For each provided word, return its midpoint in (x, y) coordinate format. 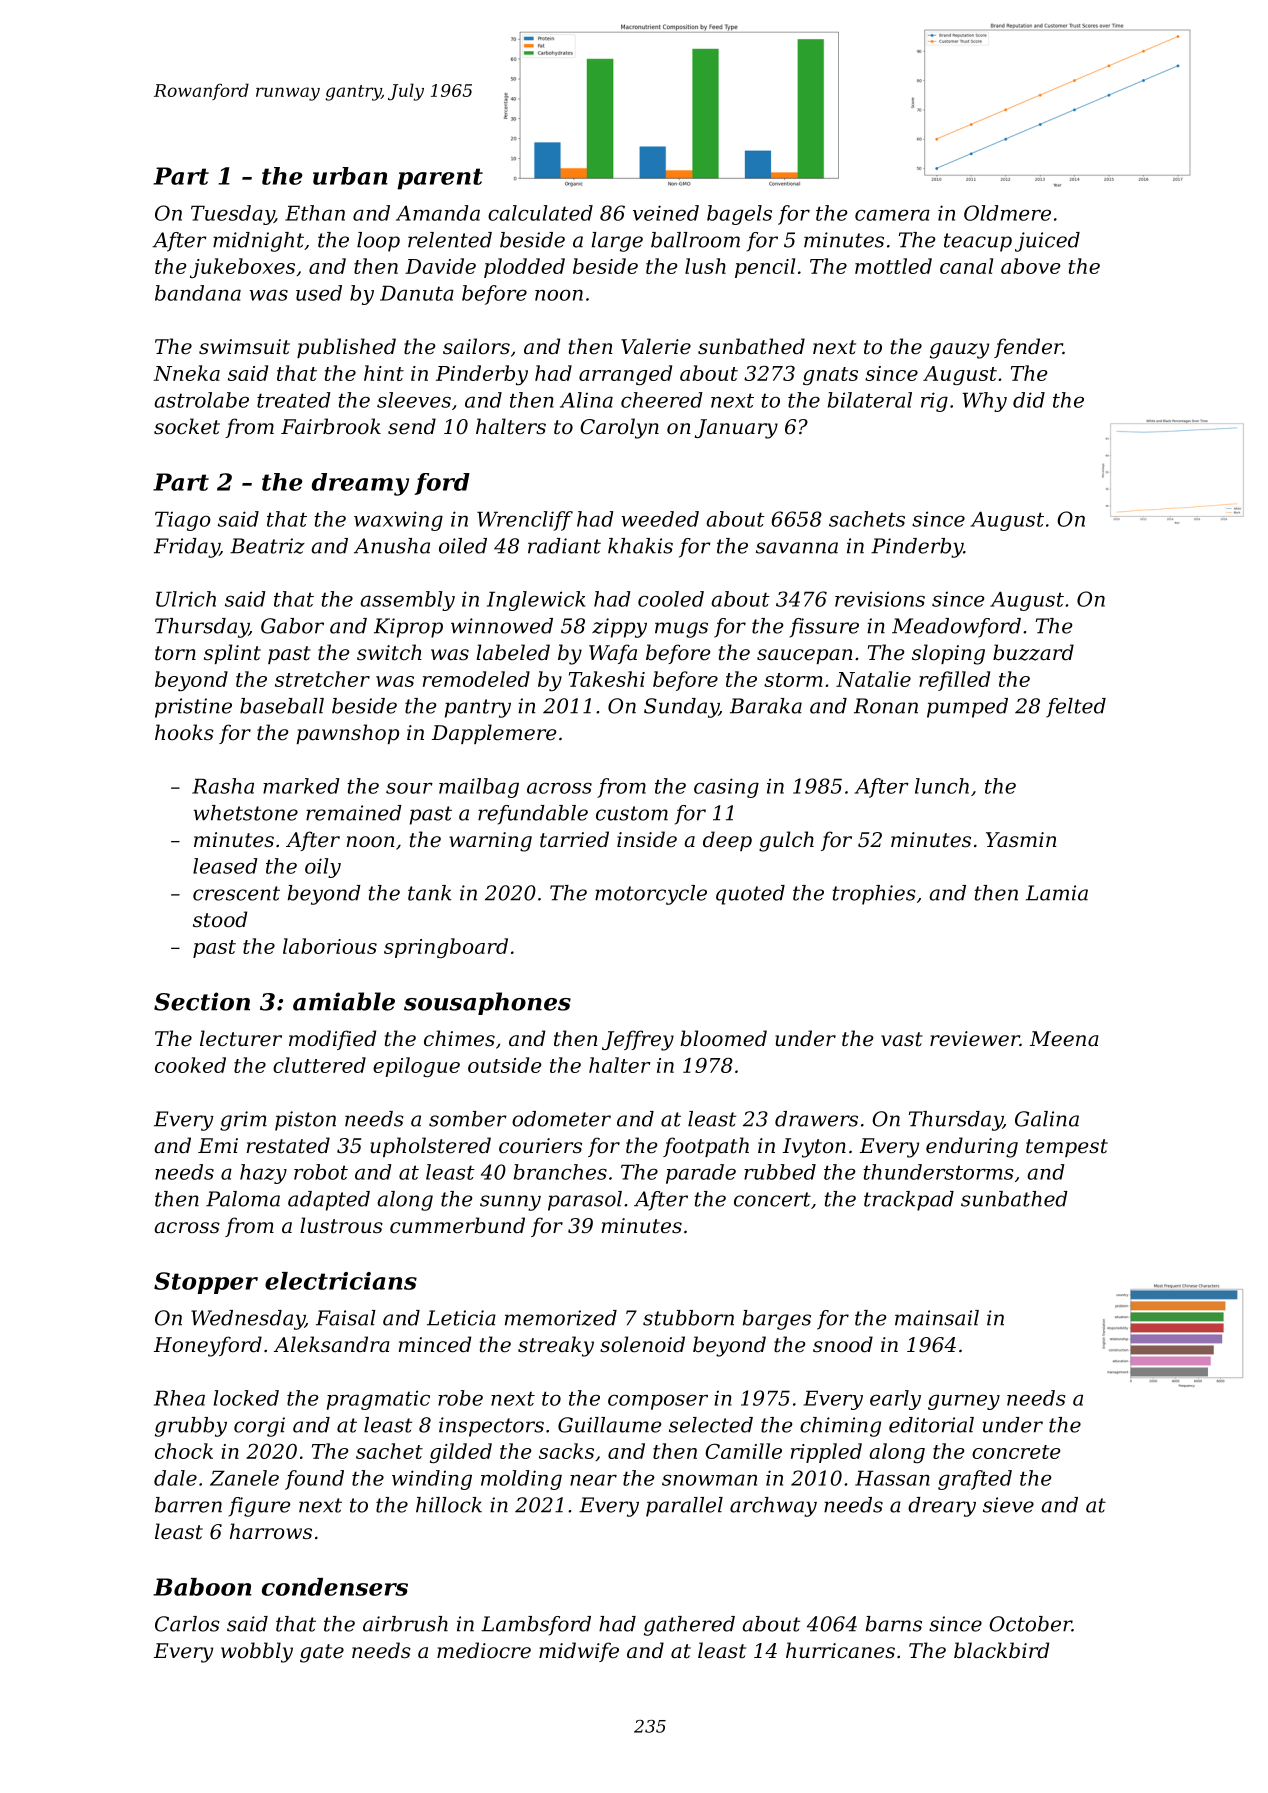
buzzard (1033, 652)
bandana (198, 293)
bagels (739, 215)
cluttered (319, 1065)
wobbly (257, 1652)
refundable (533, 815)
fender (1028, 348)
